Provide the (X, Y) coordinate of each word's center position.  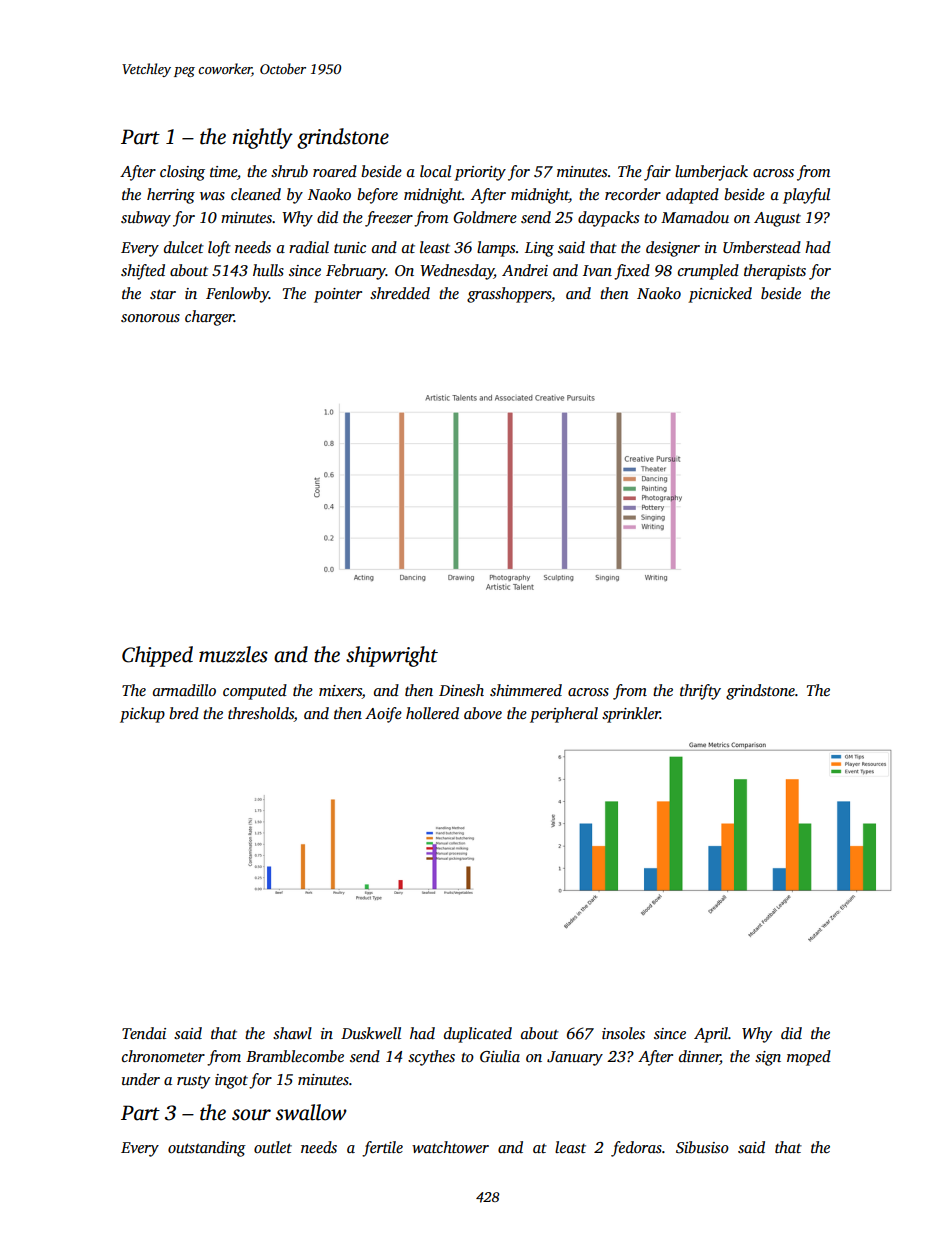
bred (184, 713)
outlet (273, 1147)
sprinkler (631, 715)
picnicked (720, 295)
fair (657, 173)
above (483, 713)
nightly (263, 138)
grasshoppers (509, 295)
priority (480, 173)
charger (209, 318)
